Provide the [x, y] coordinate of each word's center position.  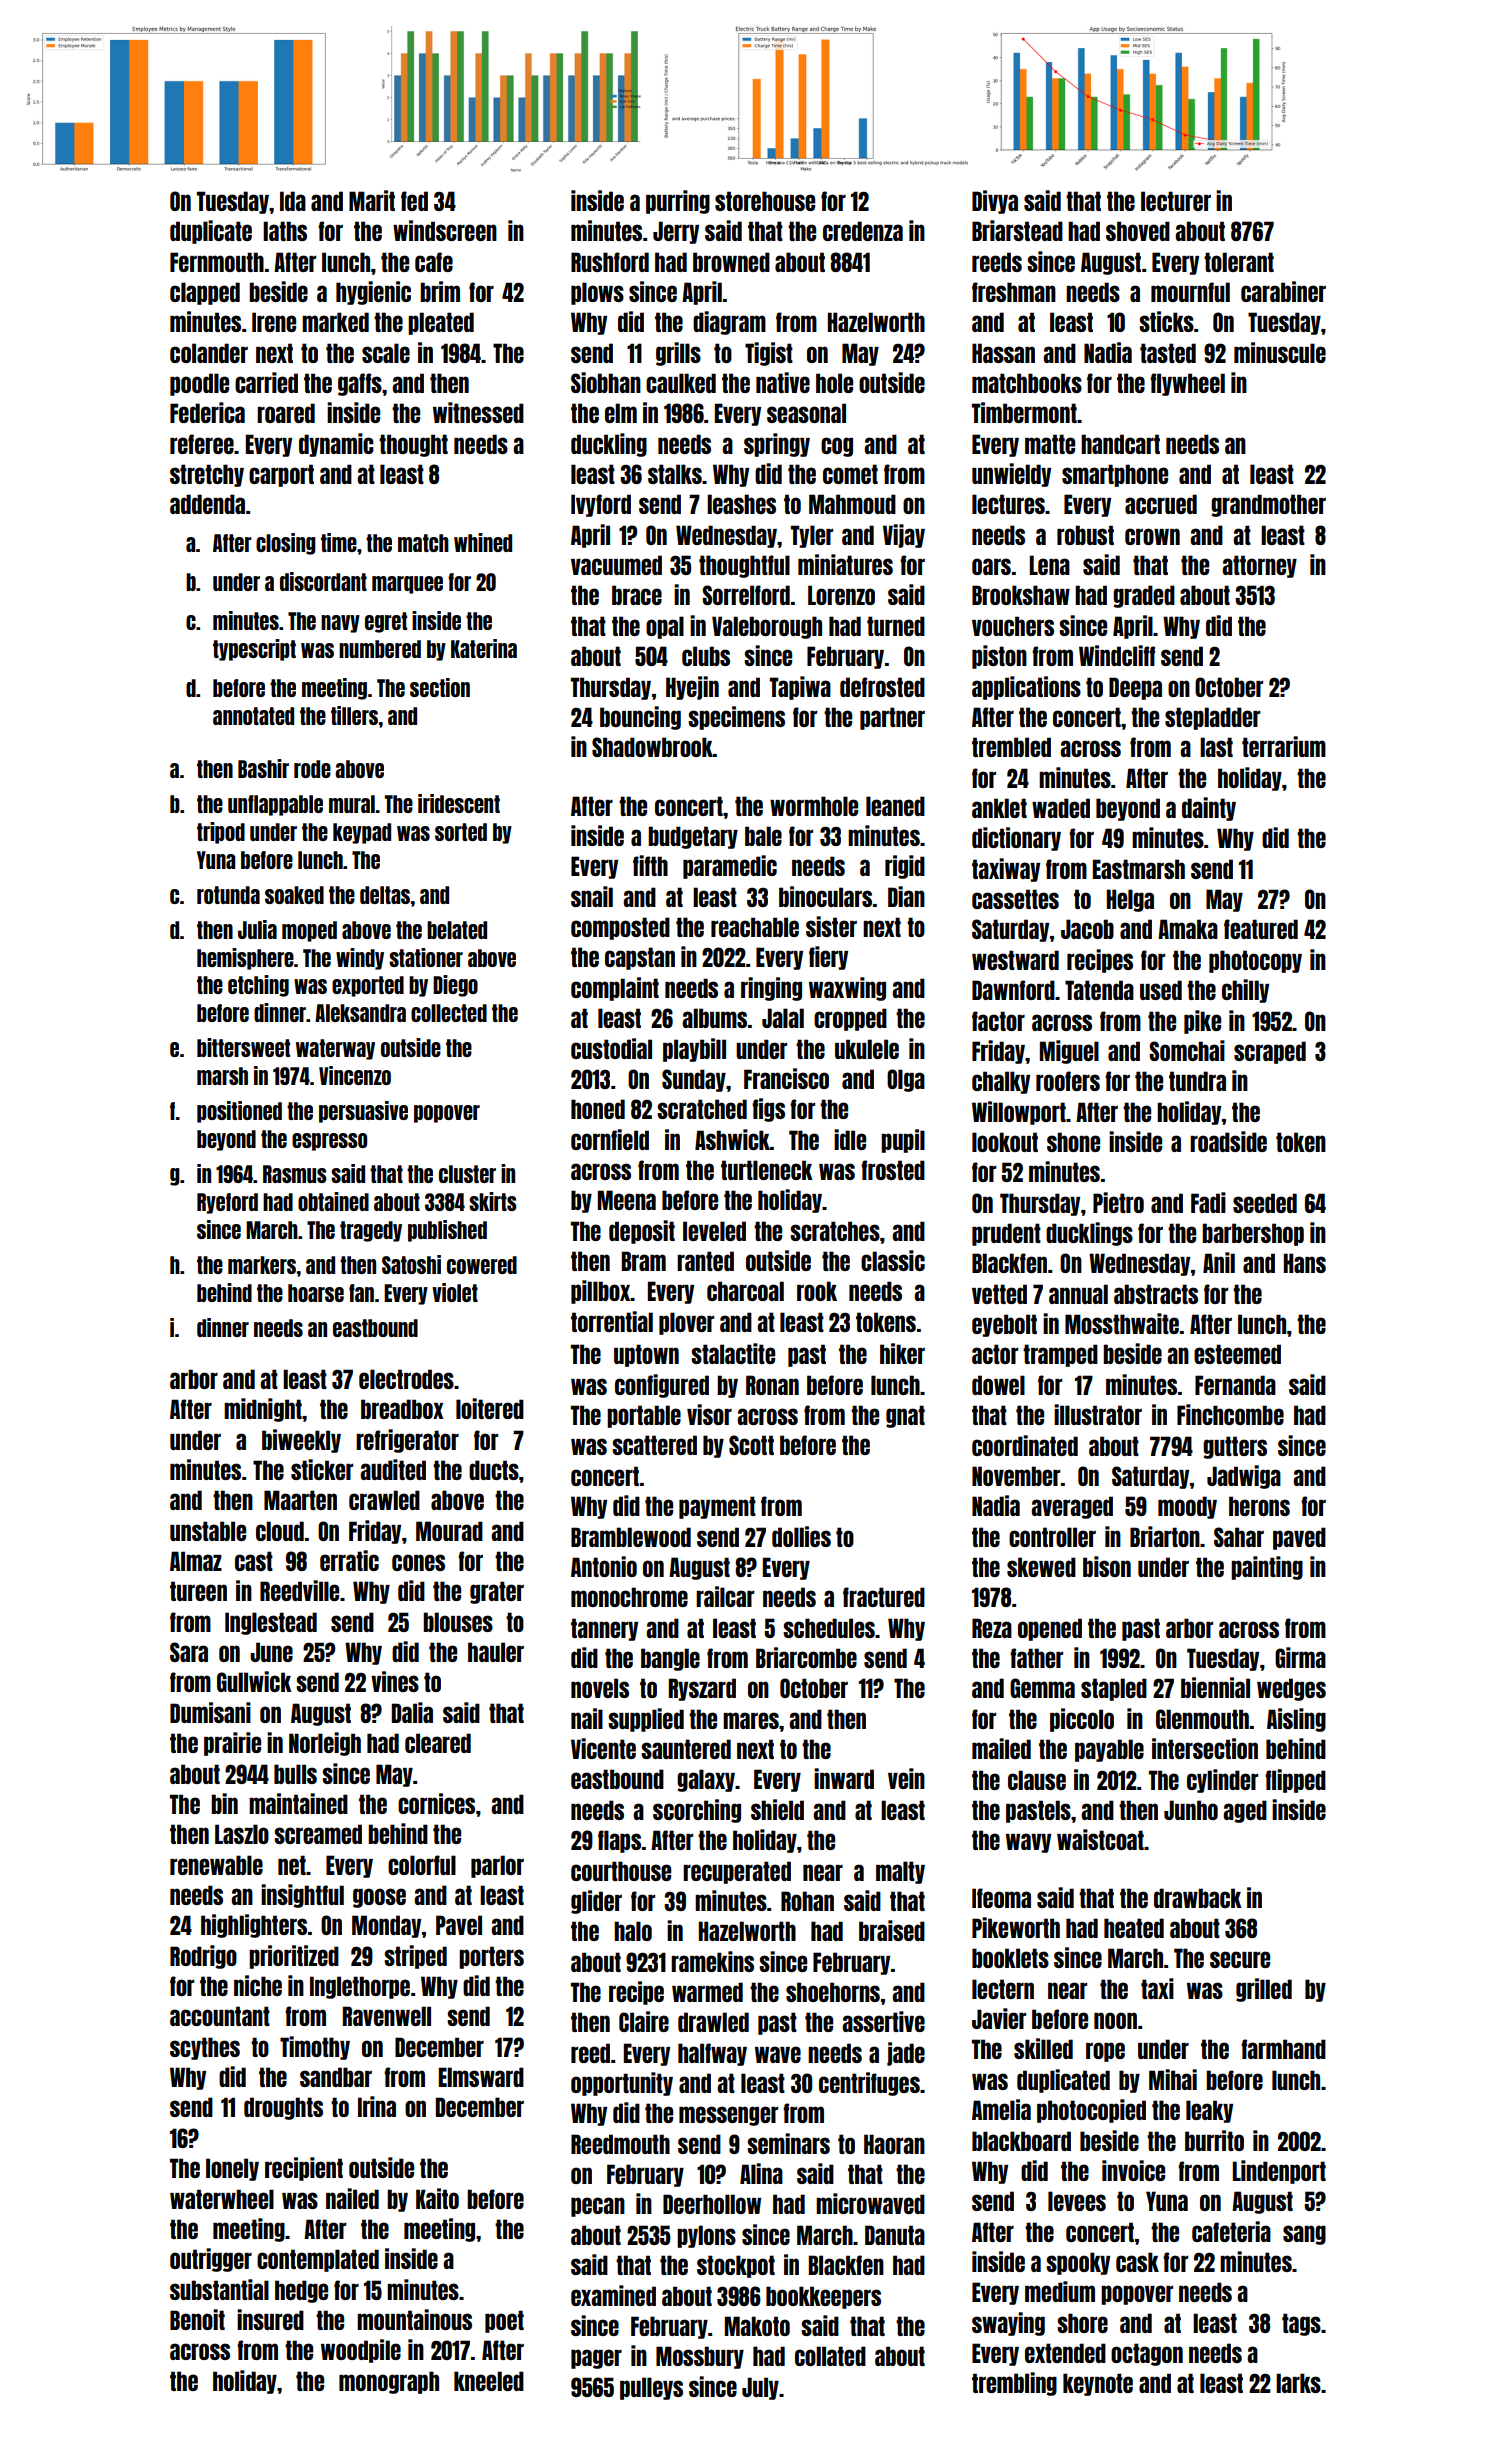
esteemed [1237, 1354]
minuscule [1280, 352]
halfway [712, 2054]
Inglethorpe [360, 1987]
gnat [905, 1416]
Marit [372, 200]
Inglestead [271, 1623]
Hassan [1003, 353]
